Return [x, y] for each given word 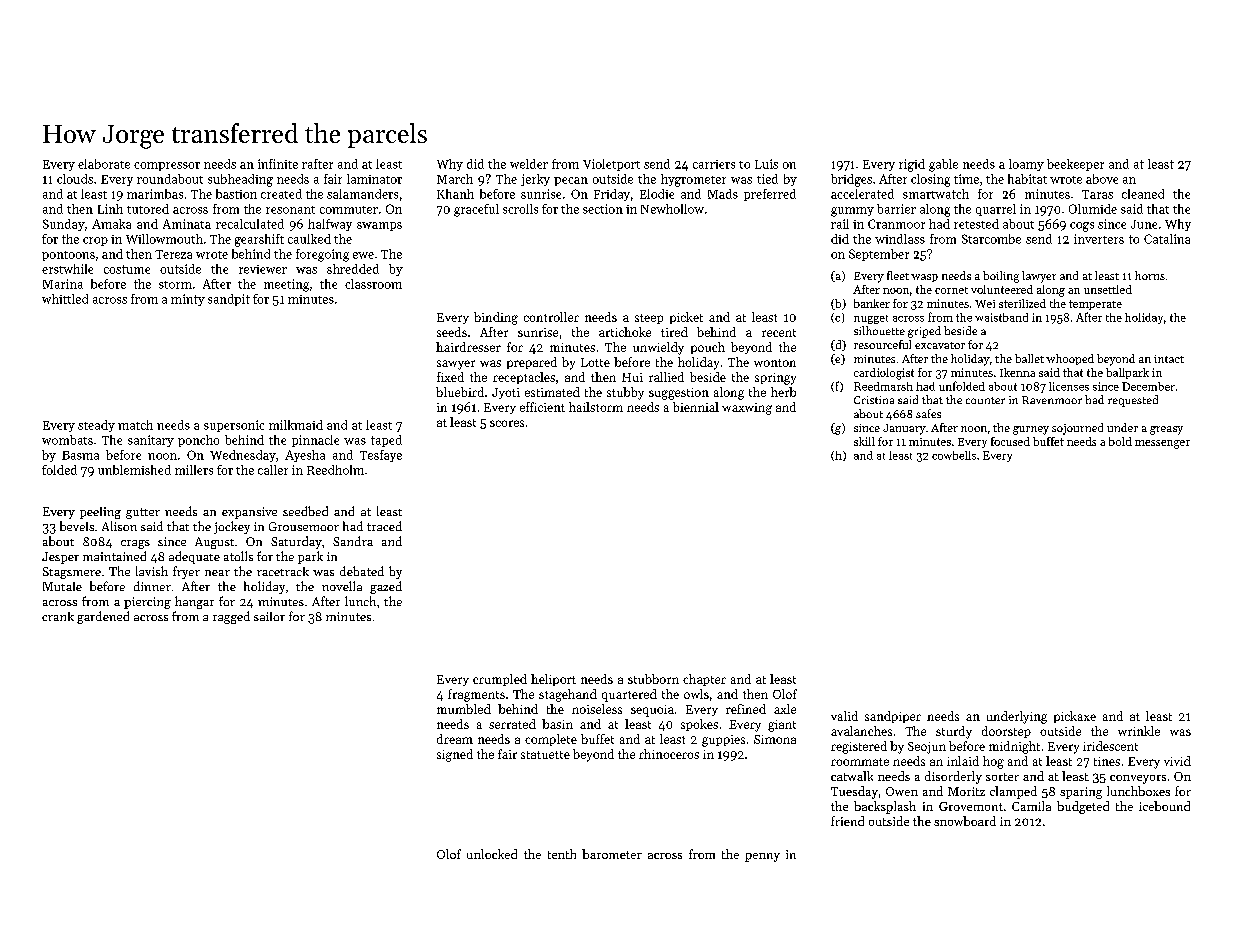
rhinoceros [669, 754]
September [879, 255]
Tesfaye [381, 456]
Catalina [1167, 239]
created [281, 194]
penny [762, 857]
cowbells [954, 455]
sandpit [229, 300]
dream [455, 739]
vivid [1177, 761]
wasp [924, 278]
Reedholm [335, 470]
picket [686, 318]
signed [455, 755]
